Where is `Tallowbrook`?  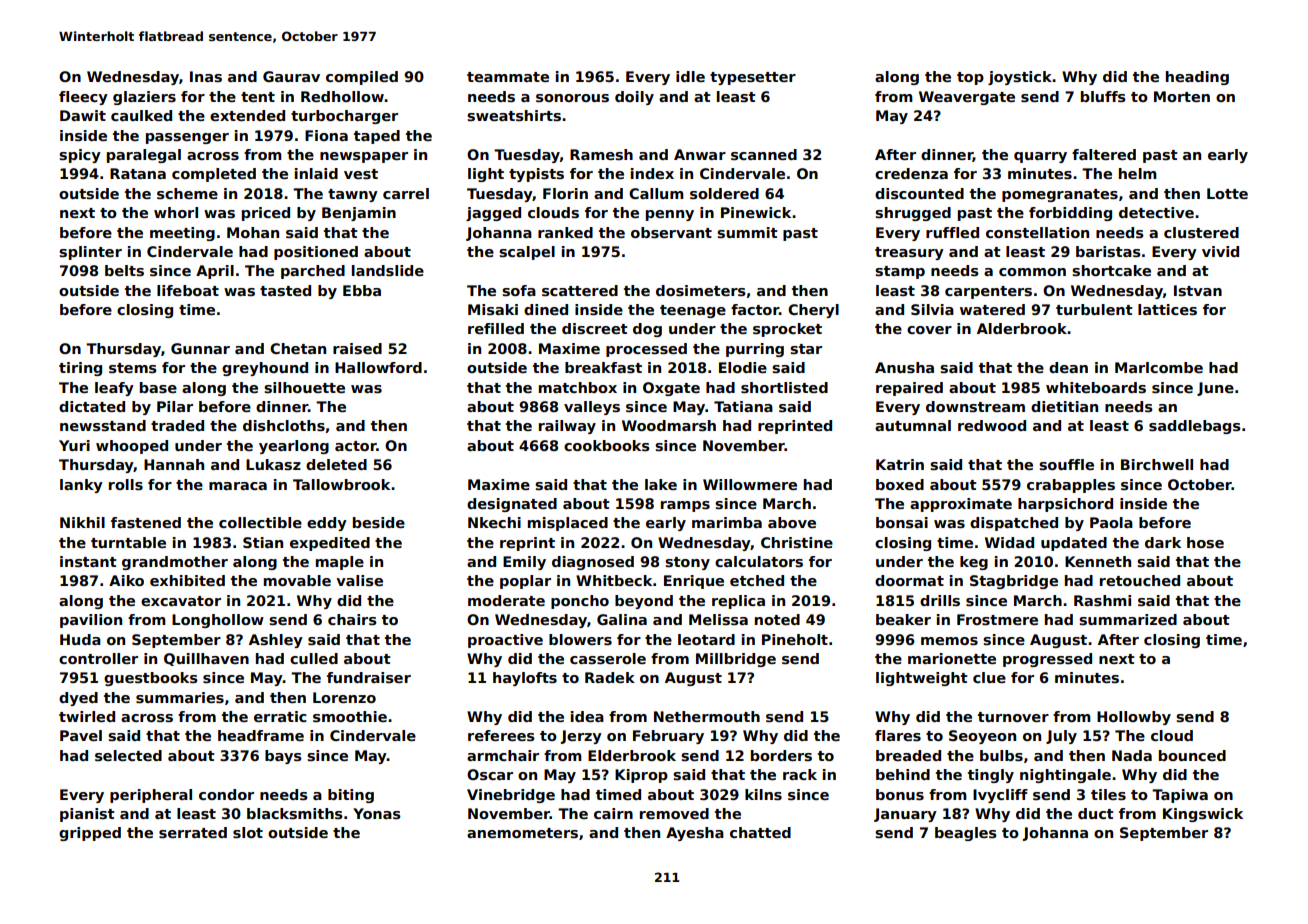
Tallowbrook is located at coordinates (341, 484).
